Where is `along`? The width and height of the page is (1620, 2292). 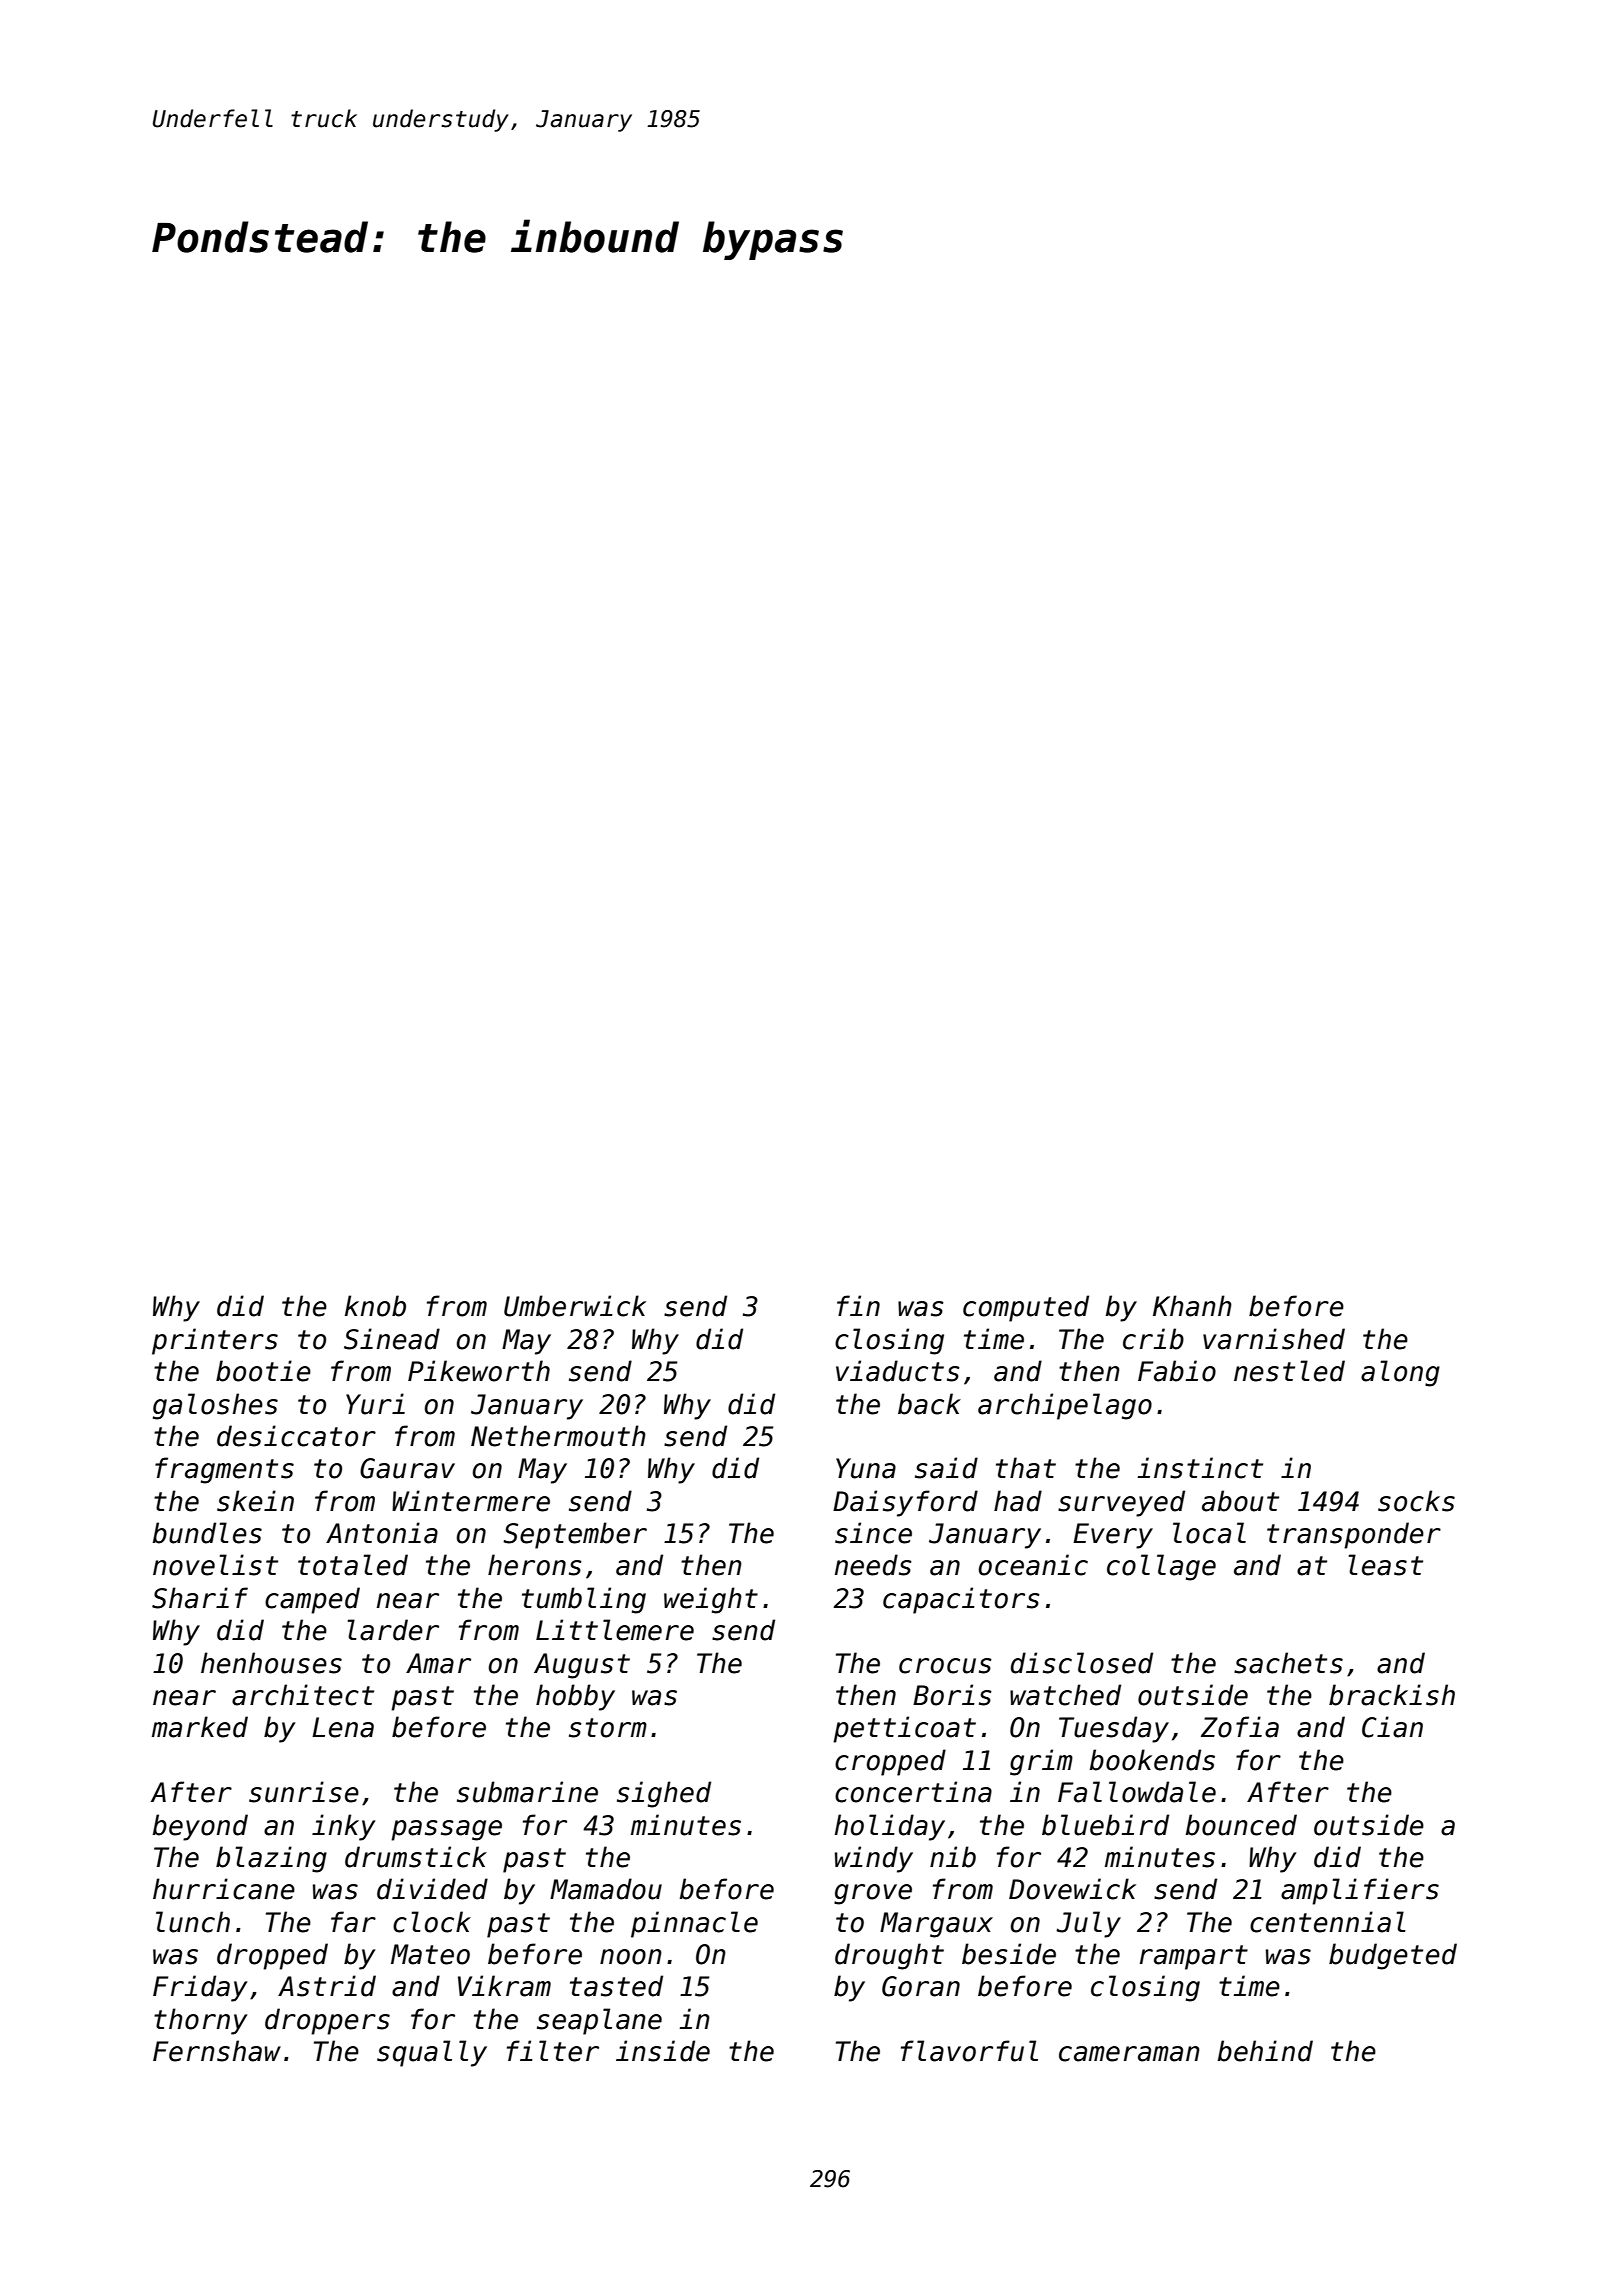 along is located at coordinates (1400, 1373).
